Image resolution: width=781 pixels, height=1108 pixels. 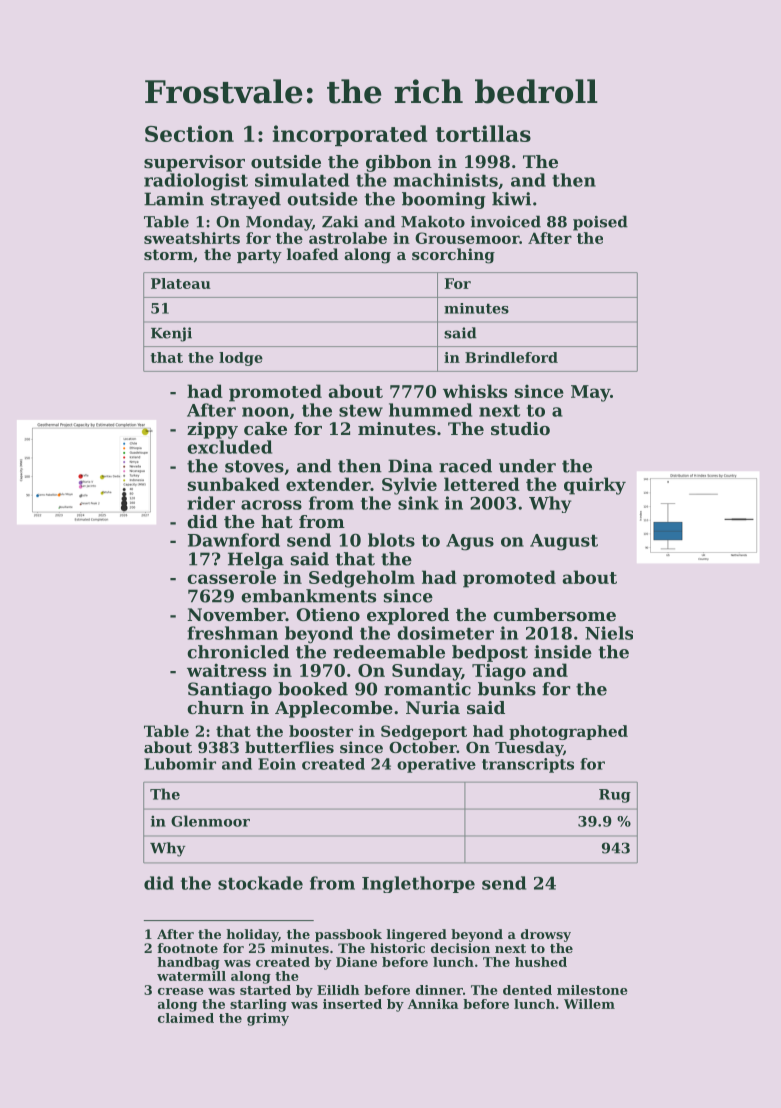 What do you see at coordinates (180, 764) in the image?
I see `Lubomir` at bounding box center [180, 764].
